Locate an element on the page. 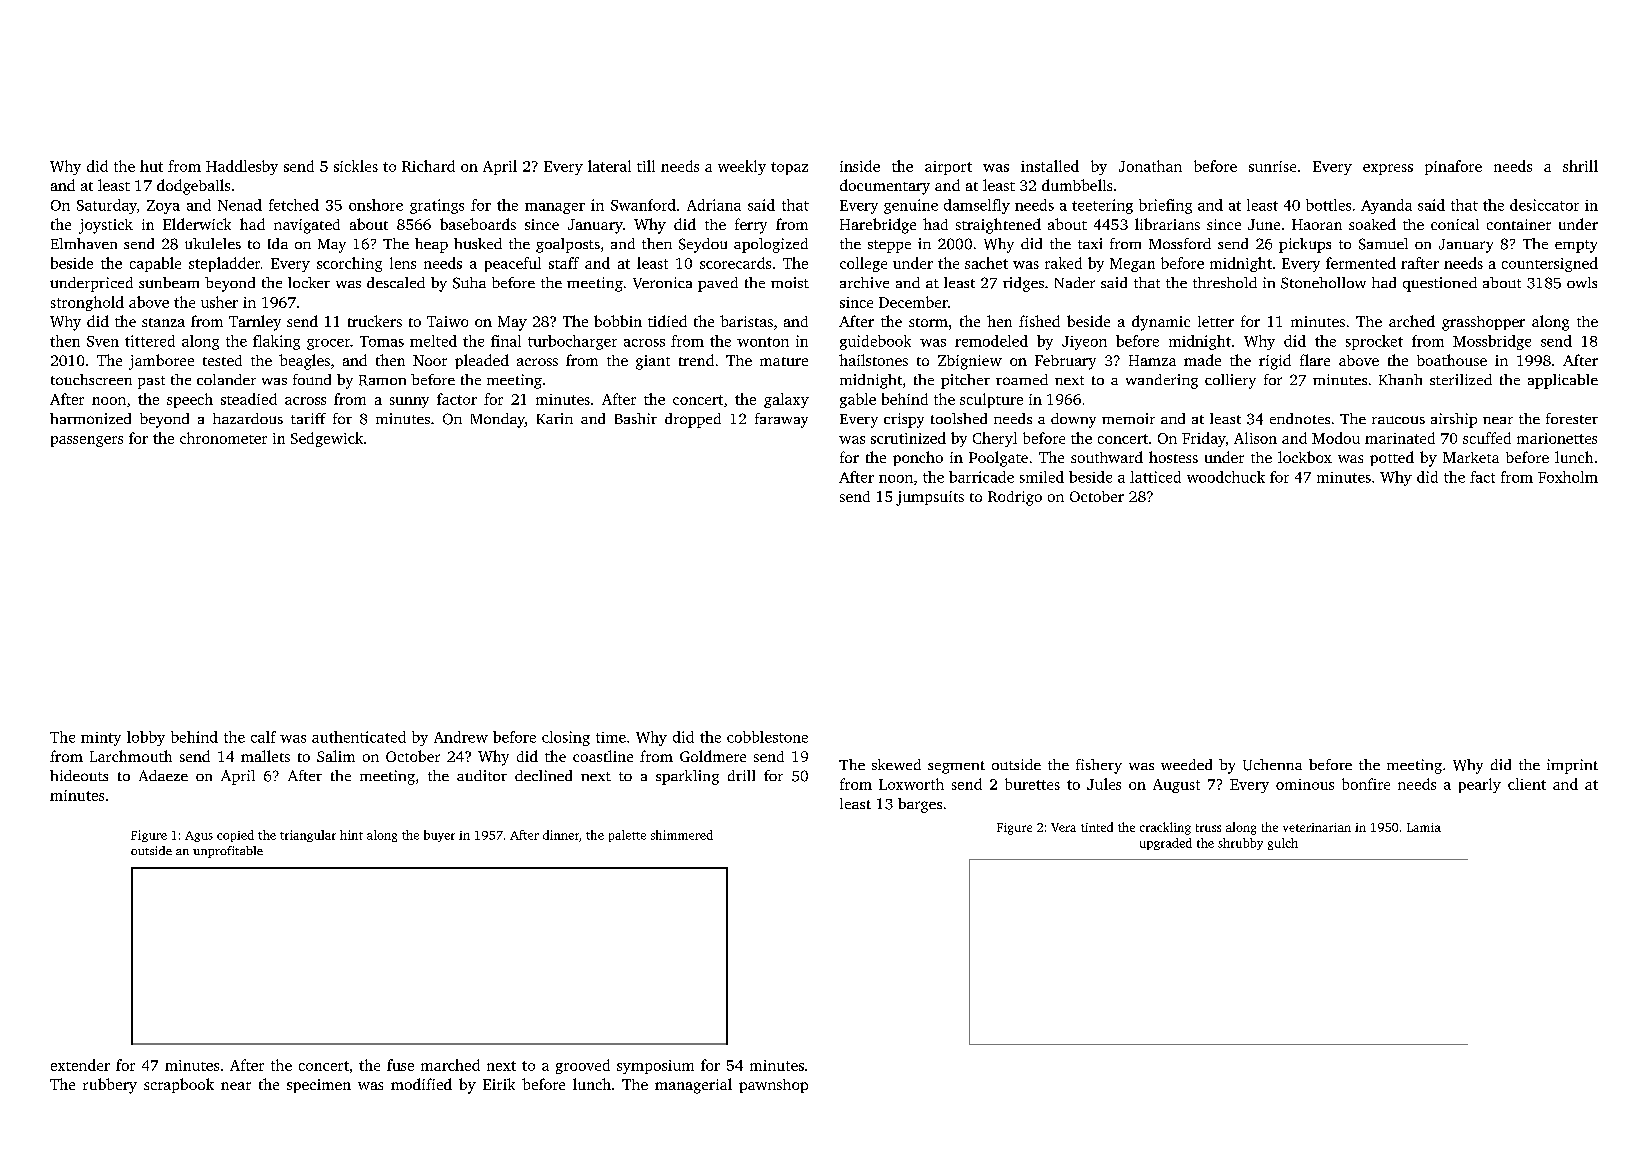 This page has height=1166, width=1648. documentary is located at coordinates (885, 187).
